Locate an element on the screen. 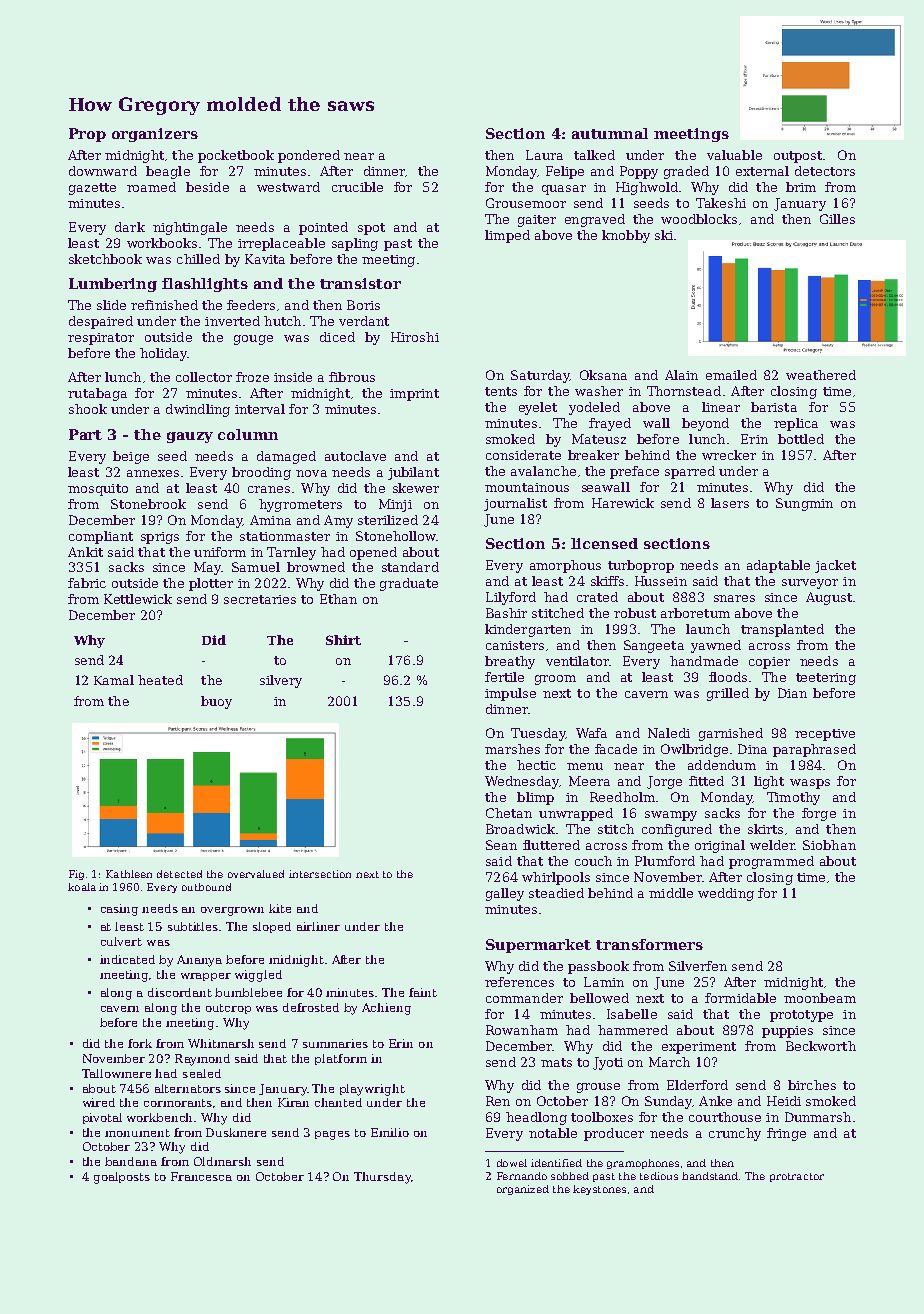 This screenshot has height=1314, width=924. pondered is located at coordinates (309, 156).
